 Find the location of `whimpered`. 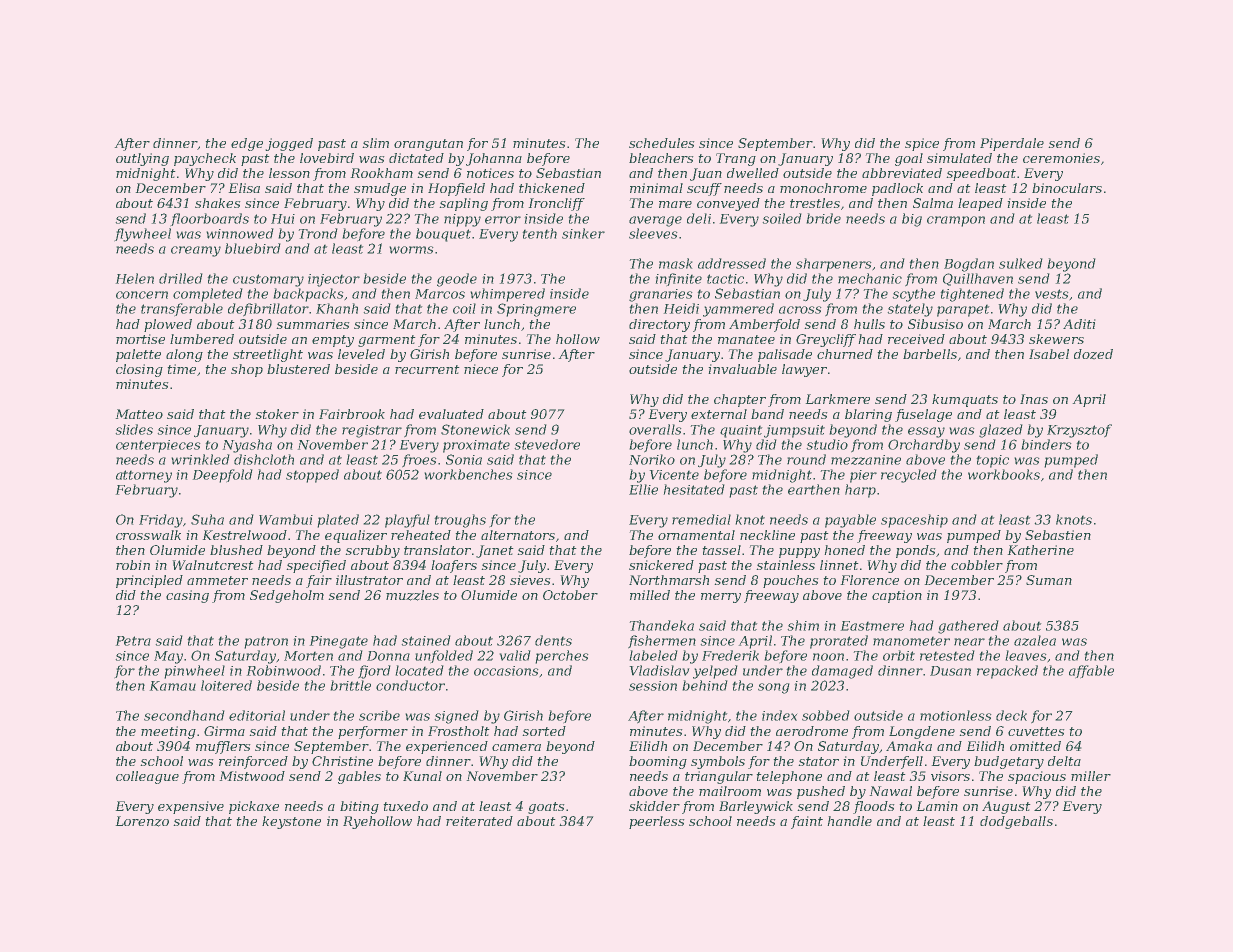

whimpered is located at coordinates (507, 295).
